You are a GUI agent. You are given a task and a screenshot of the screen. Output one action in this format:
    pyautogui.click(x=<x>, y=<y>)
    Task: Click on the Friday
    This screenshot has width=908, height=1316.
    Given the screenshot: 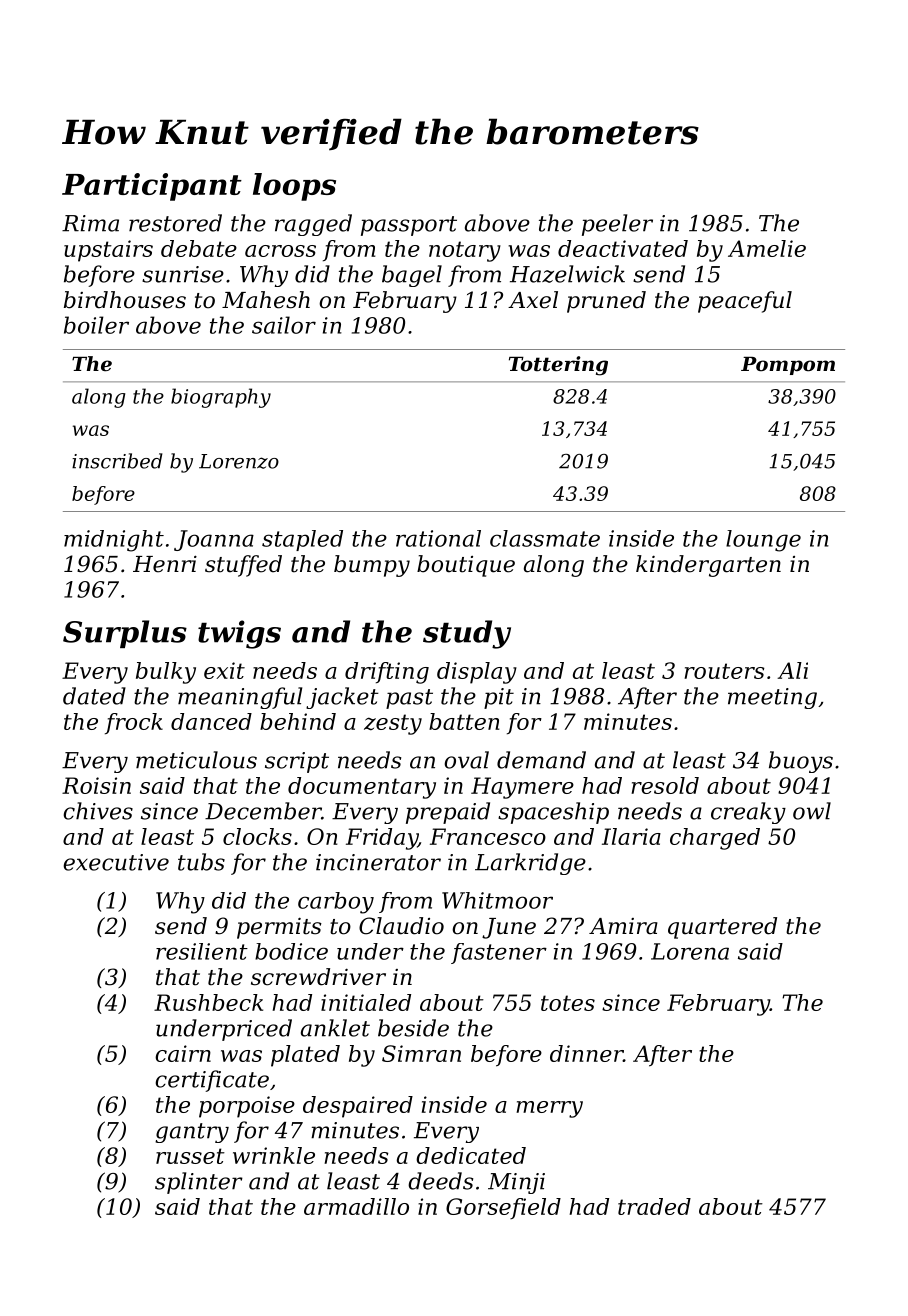 What is the action you would take?
    pyautogui.click(x=382, y=839)
